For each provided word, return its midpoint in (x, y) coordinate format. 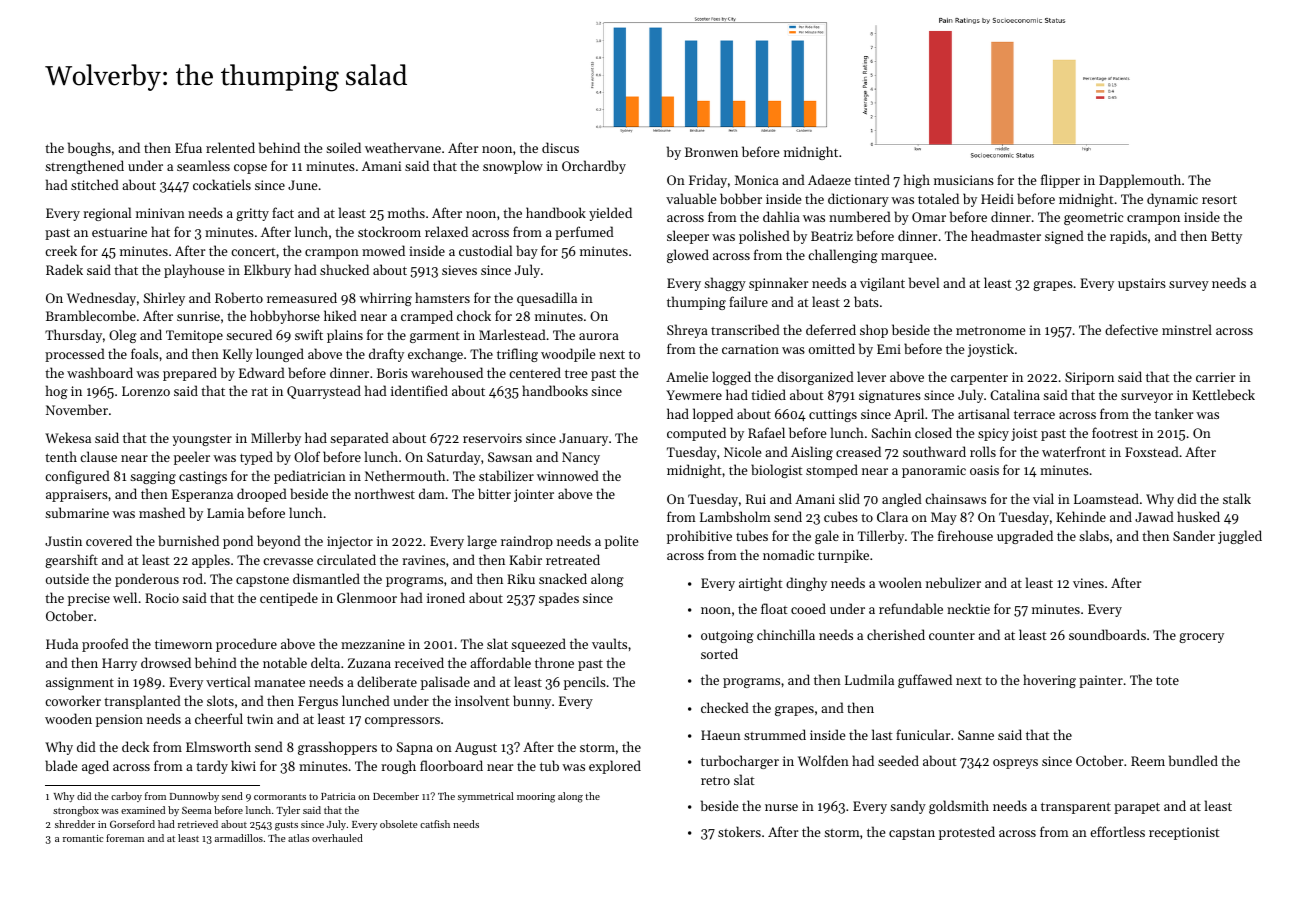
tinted (872, 179)
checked (725, 707)
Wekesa (68, 437)
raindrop (527, 542)
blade (61, 765)
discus (560, 147)
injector (350, 542)
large (482, 542)
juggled (1240, 537)
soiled (343, 147)
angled (902, 500)
